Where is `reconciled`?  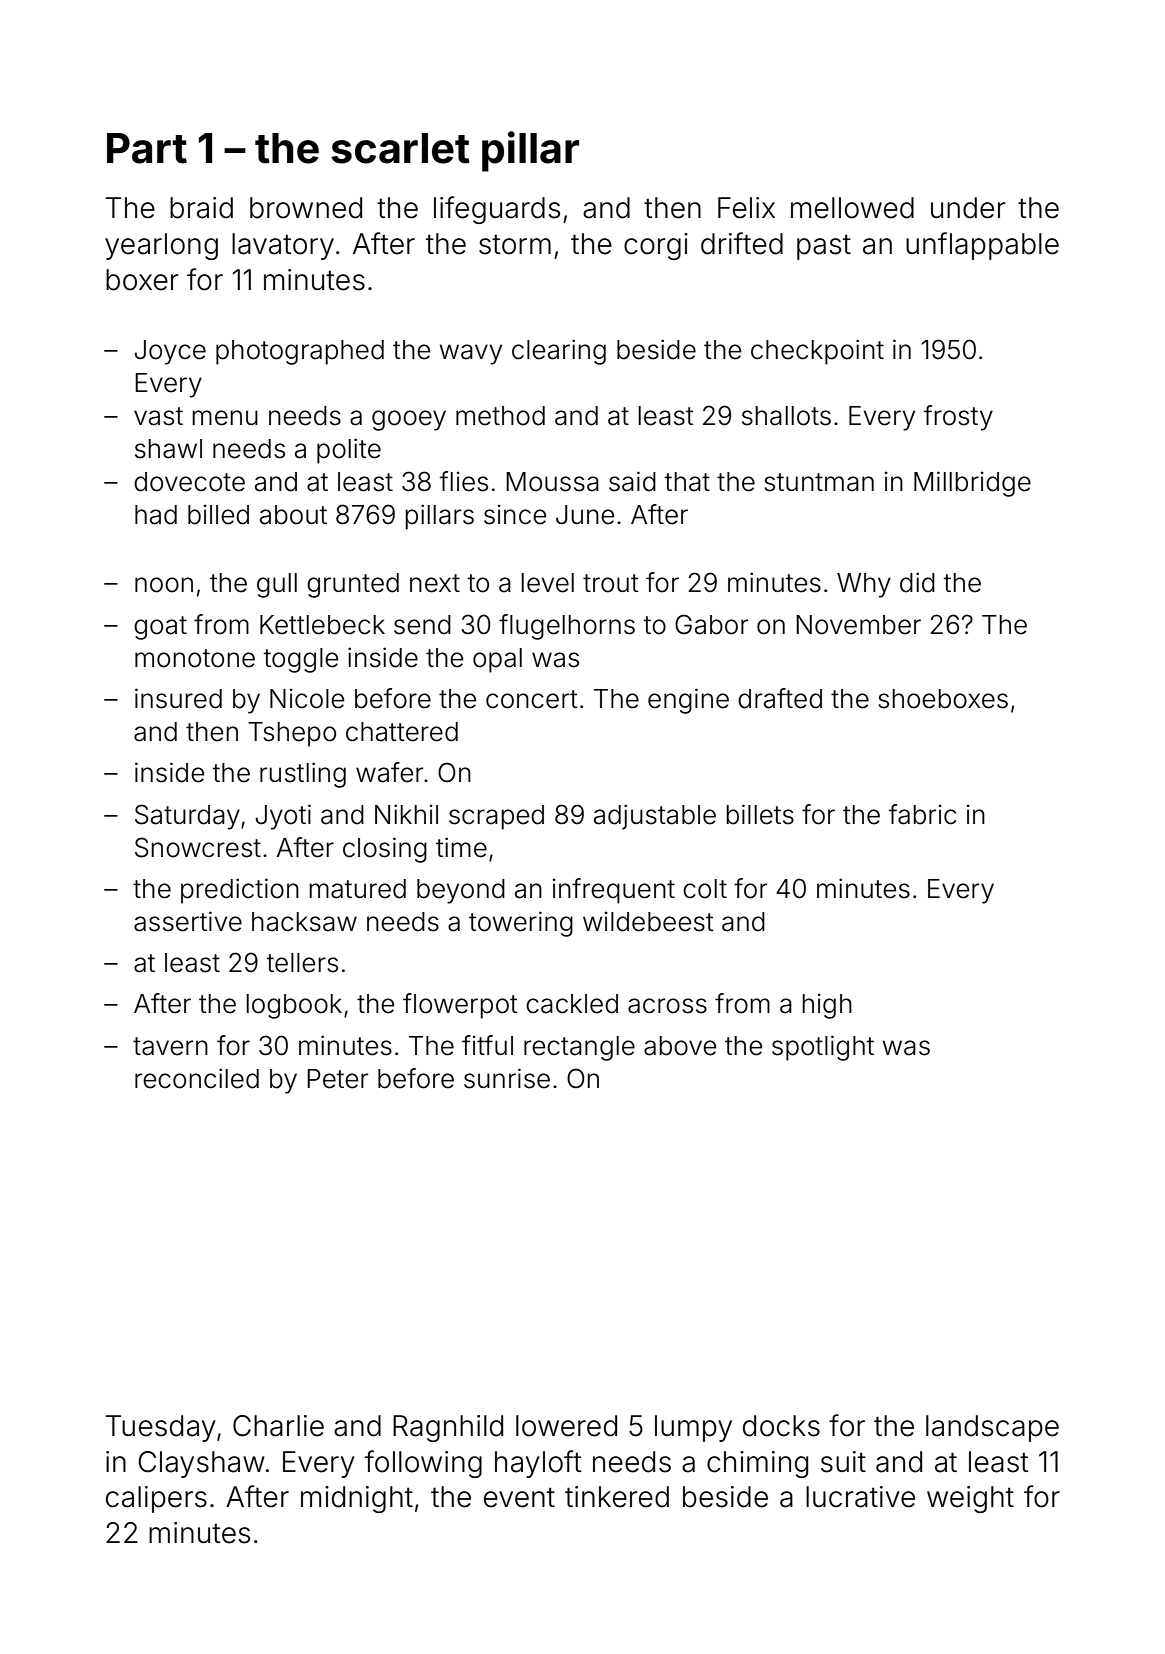
reconciled is located at coordinates (197, 1078).
